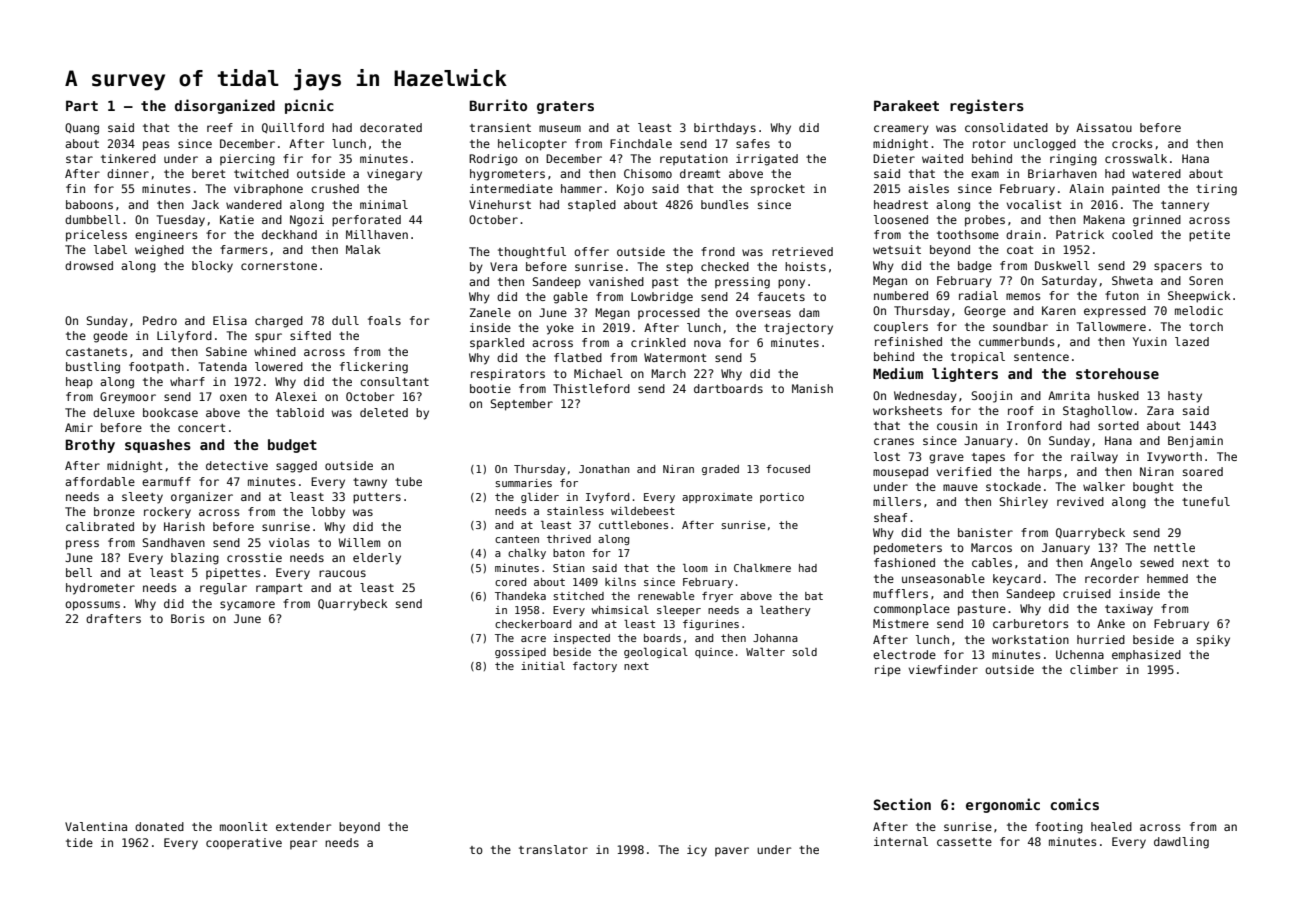  What do you see at coordinates (985, 532) in the screenshot?
I see `banister` at bounding box center [985, 532].
